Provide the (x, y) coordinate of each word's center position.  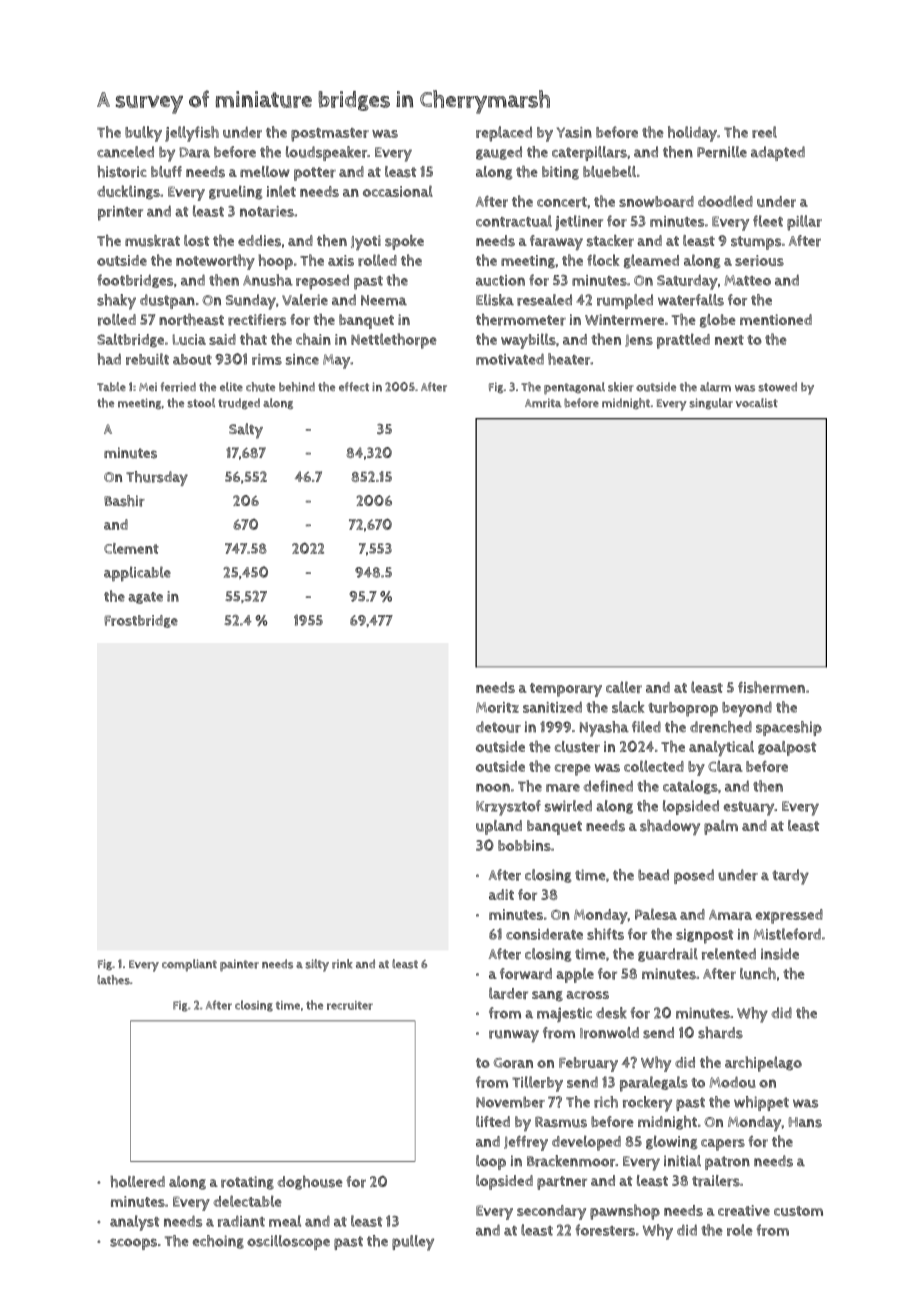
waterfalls (691, 300)
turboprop (683, 709)
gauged (499, 153)
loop (491, 1162)
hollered (137, 1182)
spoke (404, 242)
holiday (692, 134)
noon (493, 787)
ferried (178, 387)
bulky (143, 134)
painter (239, 965)
